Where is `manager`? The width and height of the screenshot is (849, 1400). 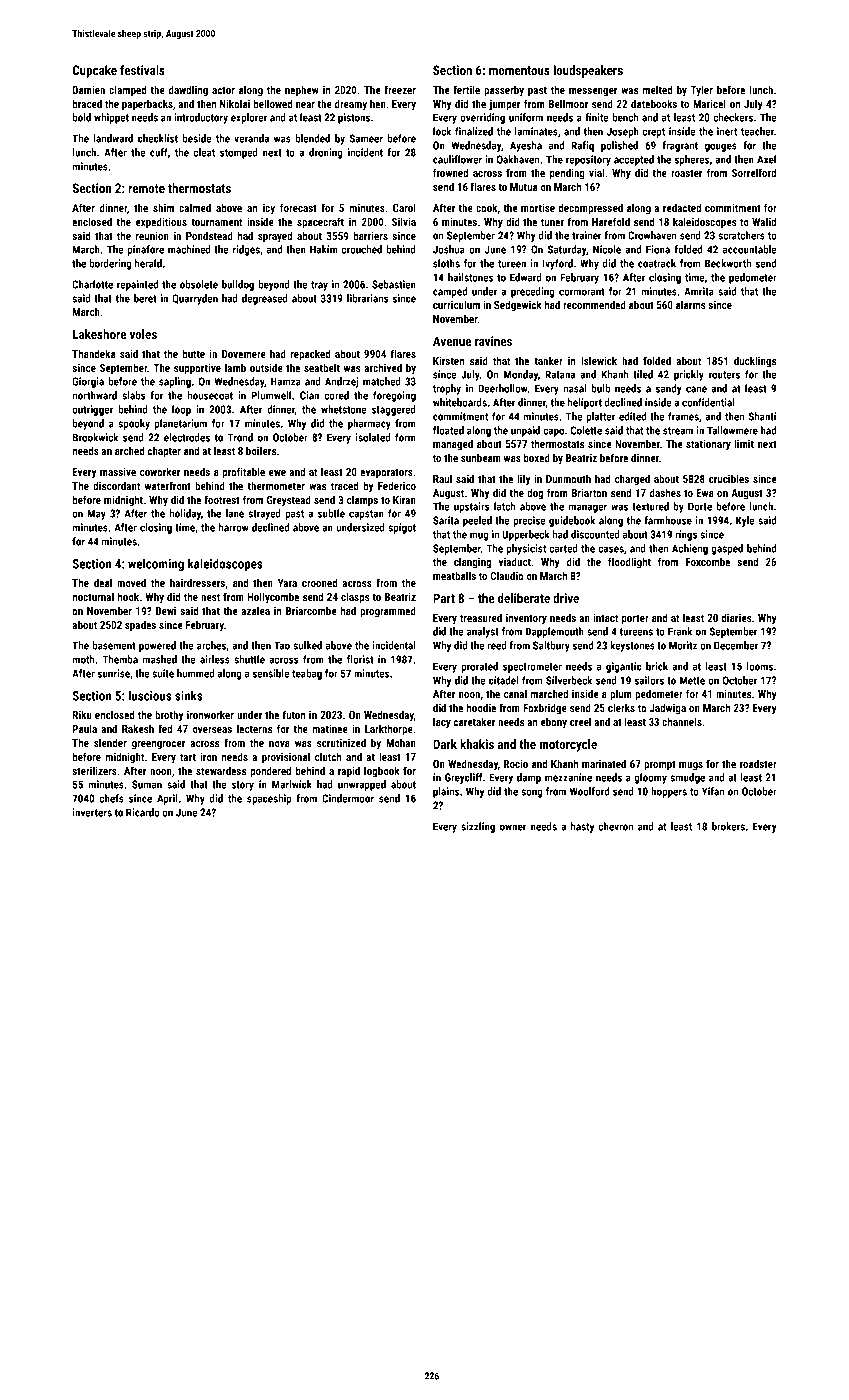
manager is located at coordinates (588, 508).
